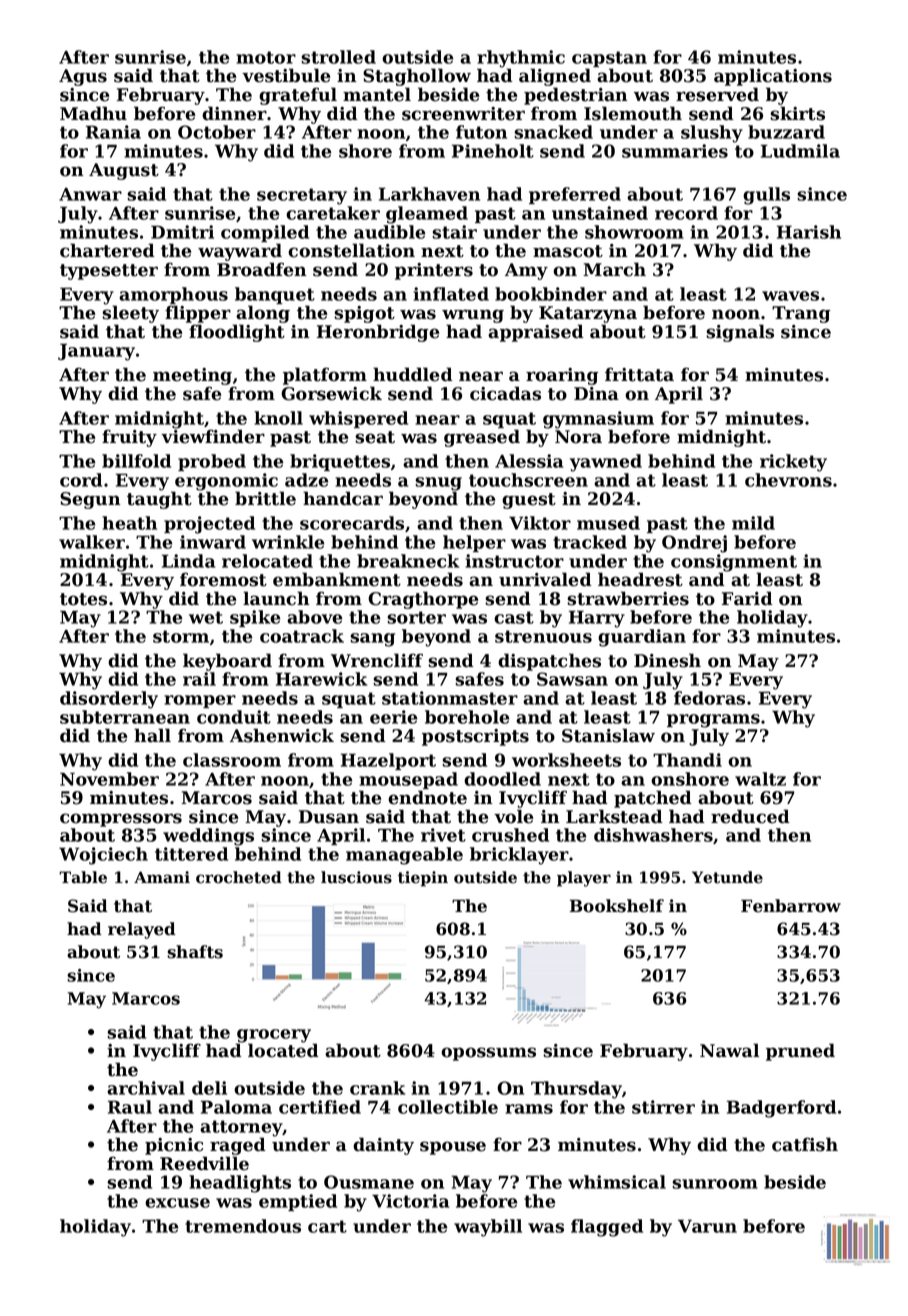 The height and width of the screenshot is (1316, 908). I want to click on caretaker, so click(333, 213).
